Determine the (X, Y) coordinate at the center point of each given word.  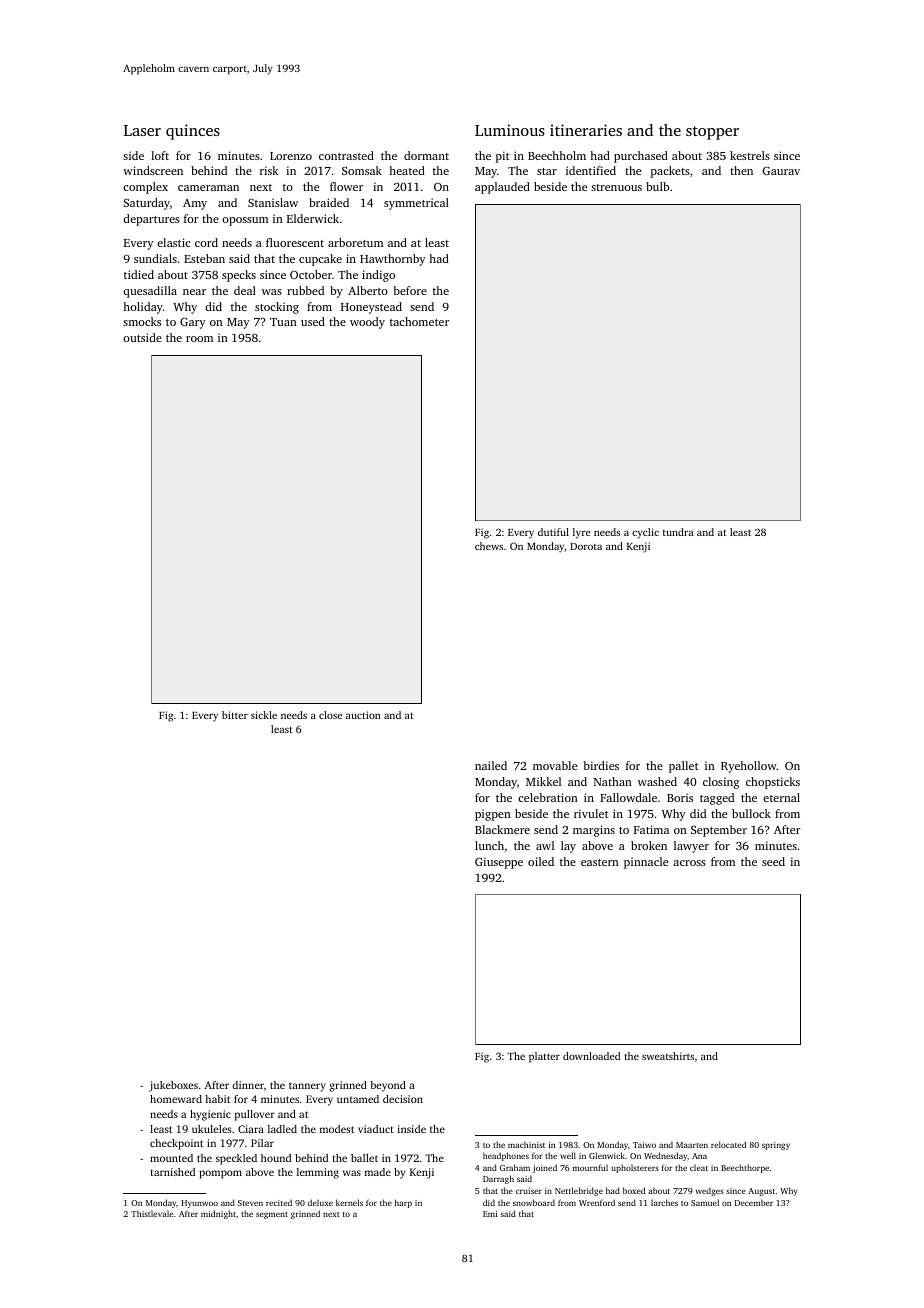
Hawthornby (392, 260)
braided (329, 202)
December (754, 1202)
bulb (657, 186)
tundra (678, 532)
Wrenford (597, 1202)
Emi (490, 1214)
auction (363, 715)
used (313, 321)
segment (272, 1215)
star (547, 171)
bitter (235, 715)
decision (403, 1099)
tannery (307, 1087)
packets (670, 172)
